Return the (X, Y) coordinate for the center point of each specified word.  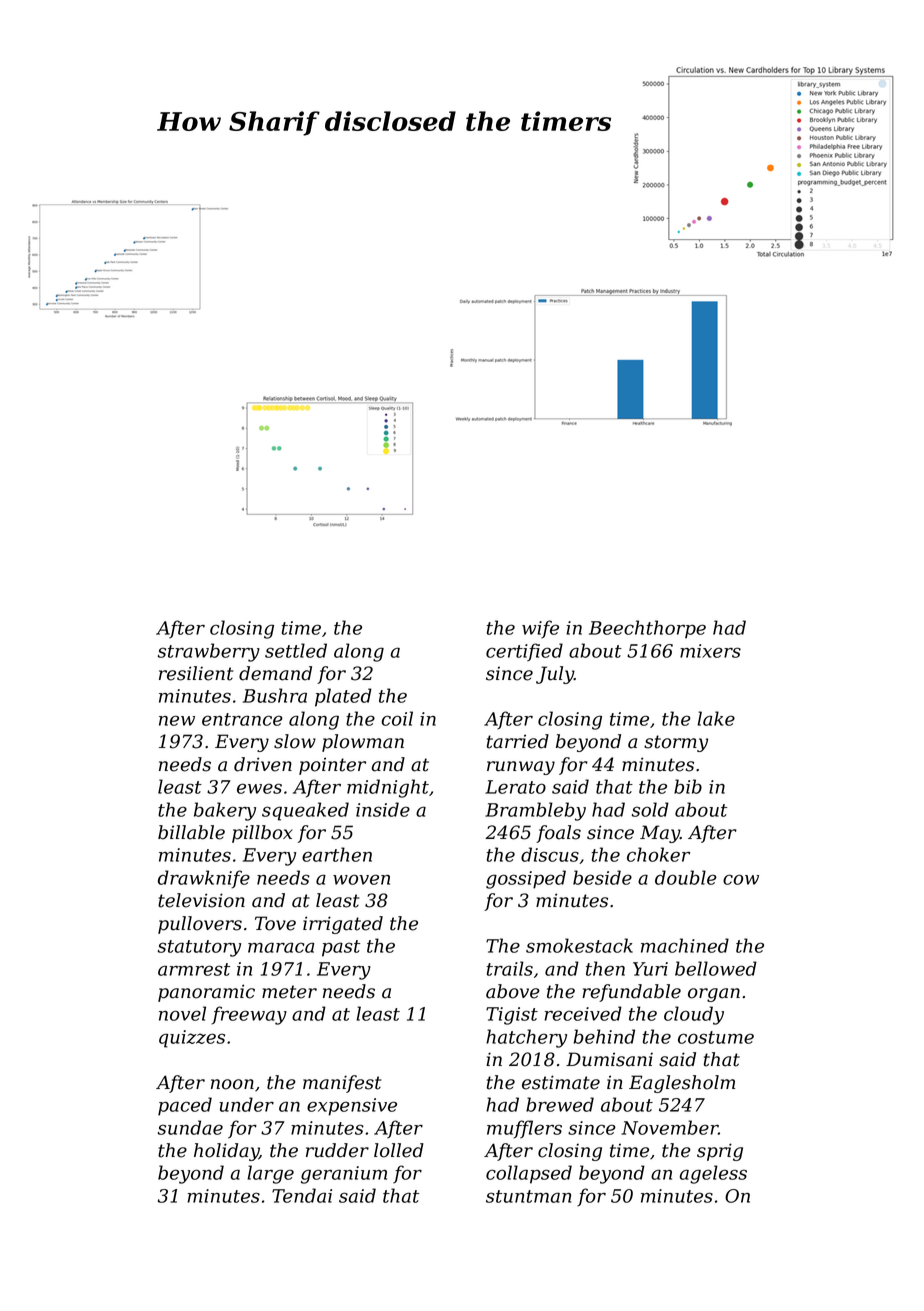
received (583, 1013)
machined (685, 945)
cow (741, 879)
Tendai (302, 1195)
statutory (199, 948)
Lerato (515, 787)
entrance (242, 719)
